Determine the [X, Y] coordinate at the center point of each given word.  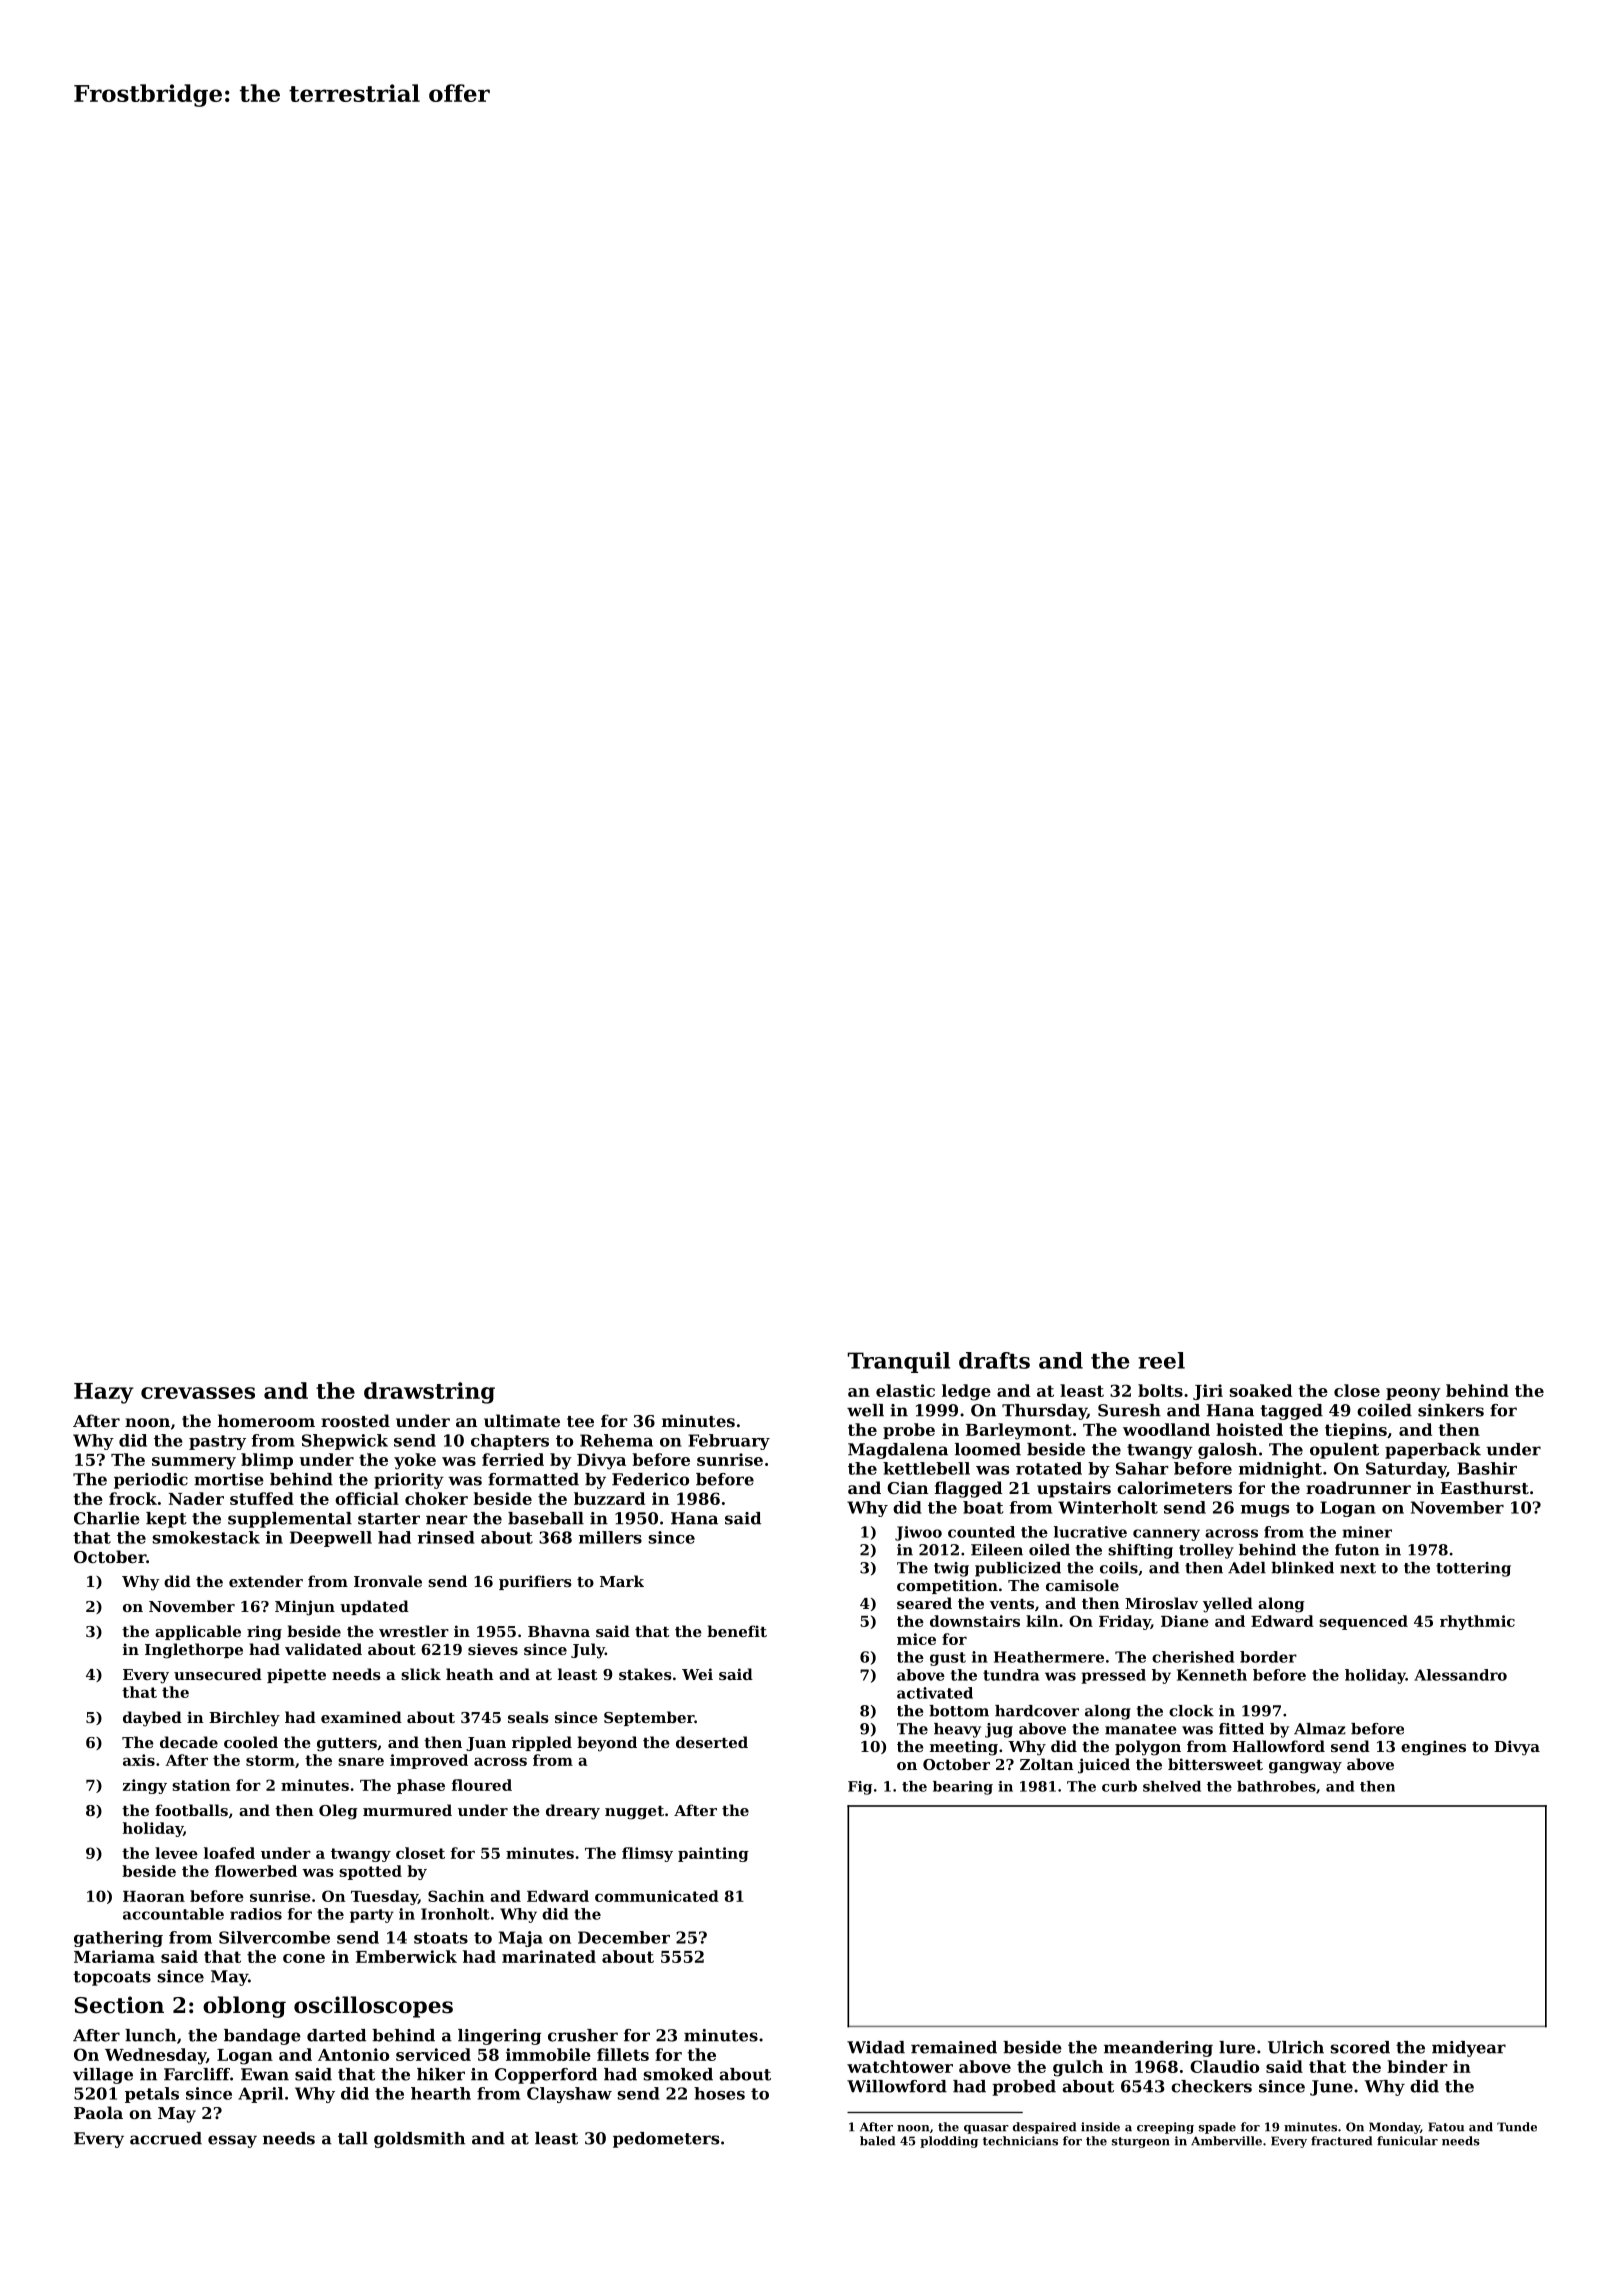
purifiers [535, 1582]
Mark [622, 1581]
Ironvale [388, 1581]
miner [1367, 1532]
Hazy [104, 1393]
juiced [1104, 1766]
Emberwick [406, 1956]
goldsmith [419, 2140]
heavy [957, 1730]
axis [139, 1760]
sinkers [1451, 1410]
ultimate [522, 1420]
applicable [198, 1632]
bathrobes [1276, 1786]
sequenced [1363, 1622]
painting [713, 1854]
